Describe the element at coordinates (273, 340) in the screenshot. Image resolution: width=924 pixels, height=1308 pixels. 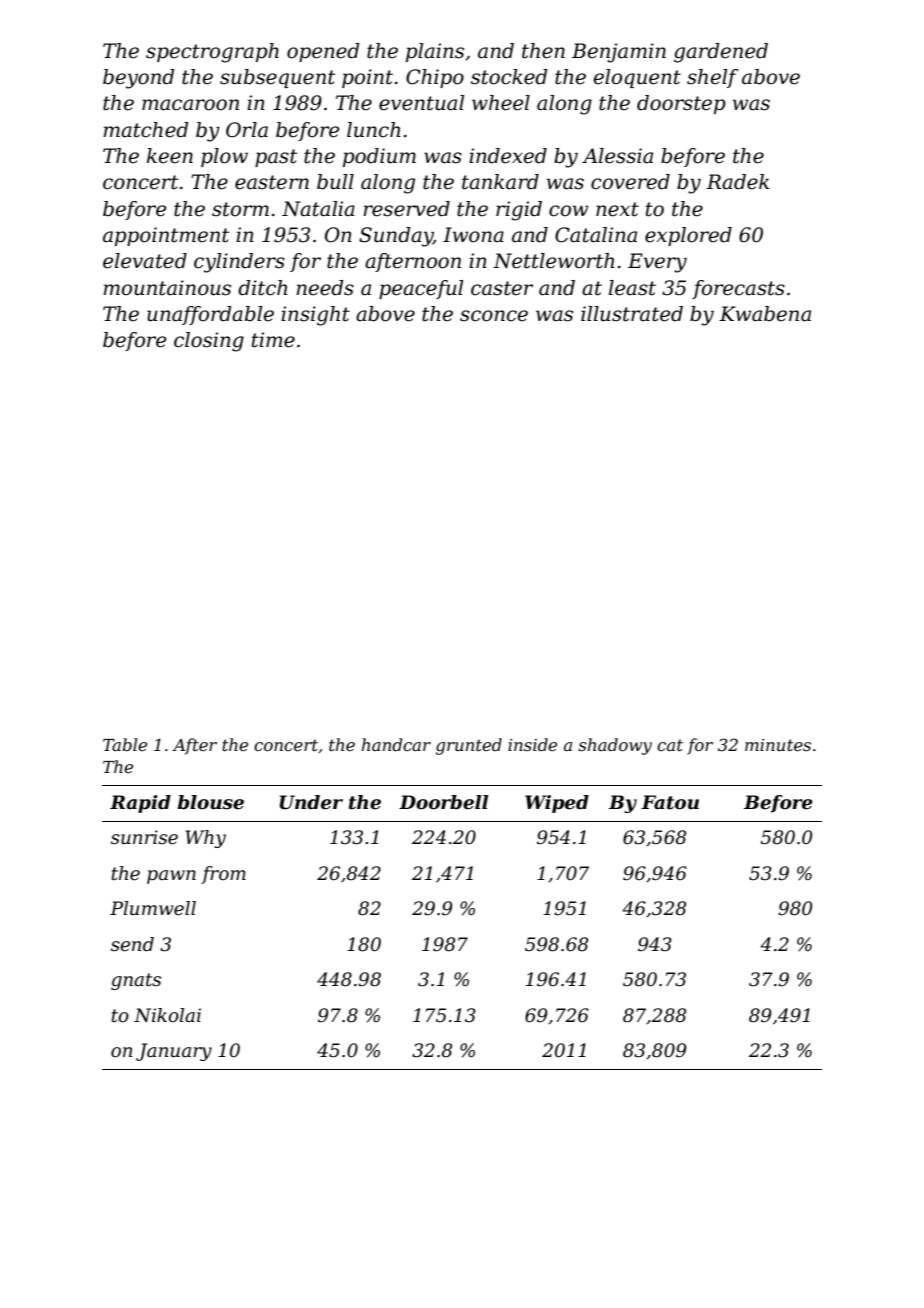
I see `time` at that location.
